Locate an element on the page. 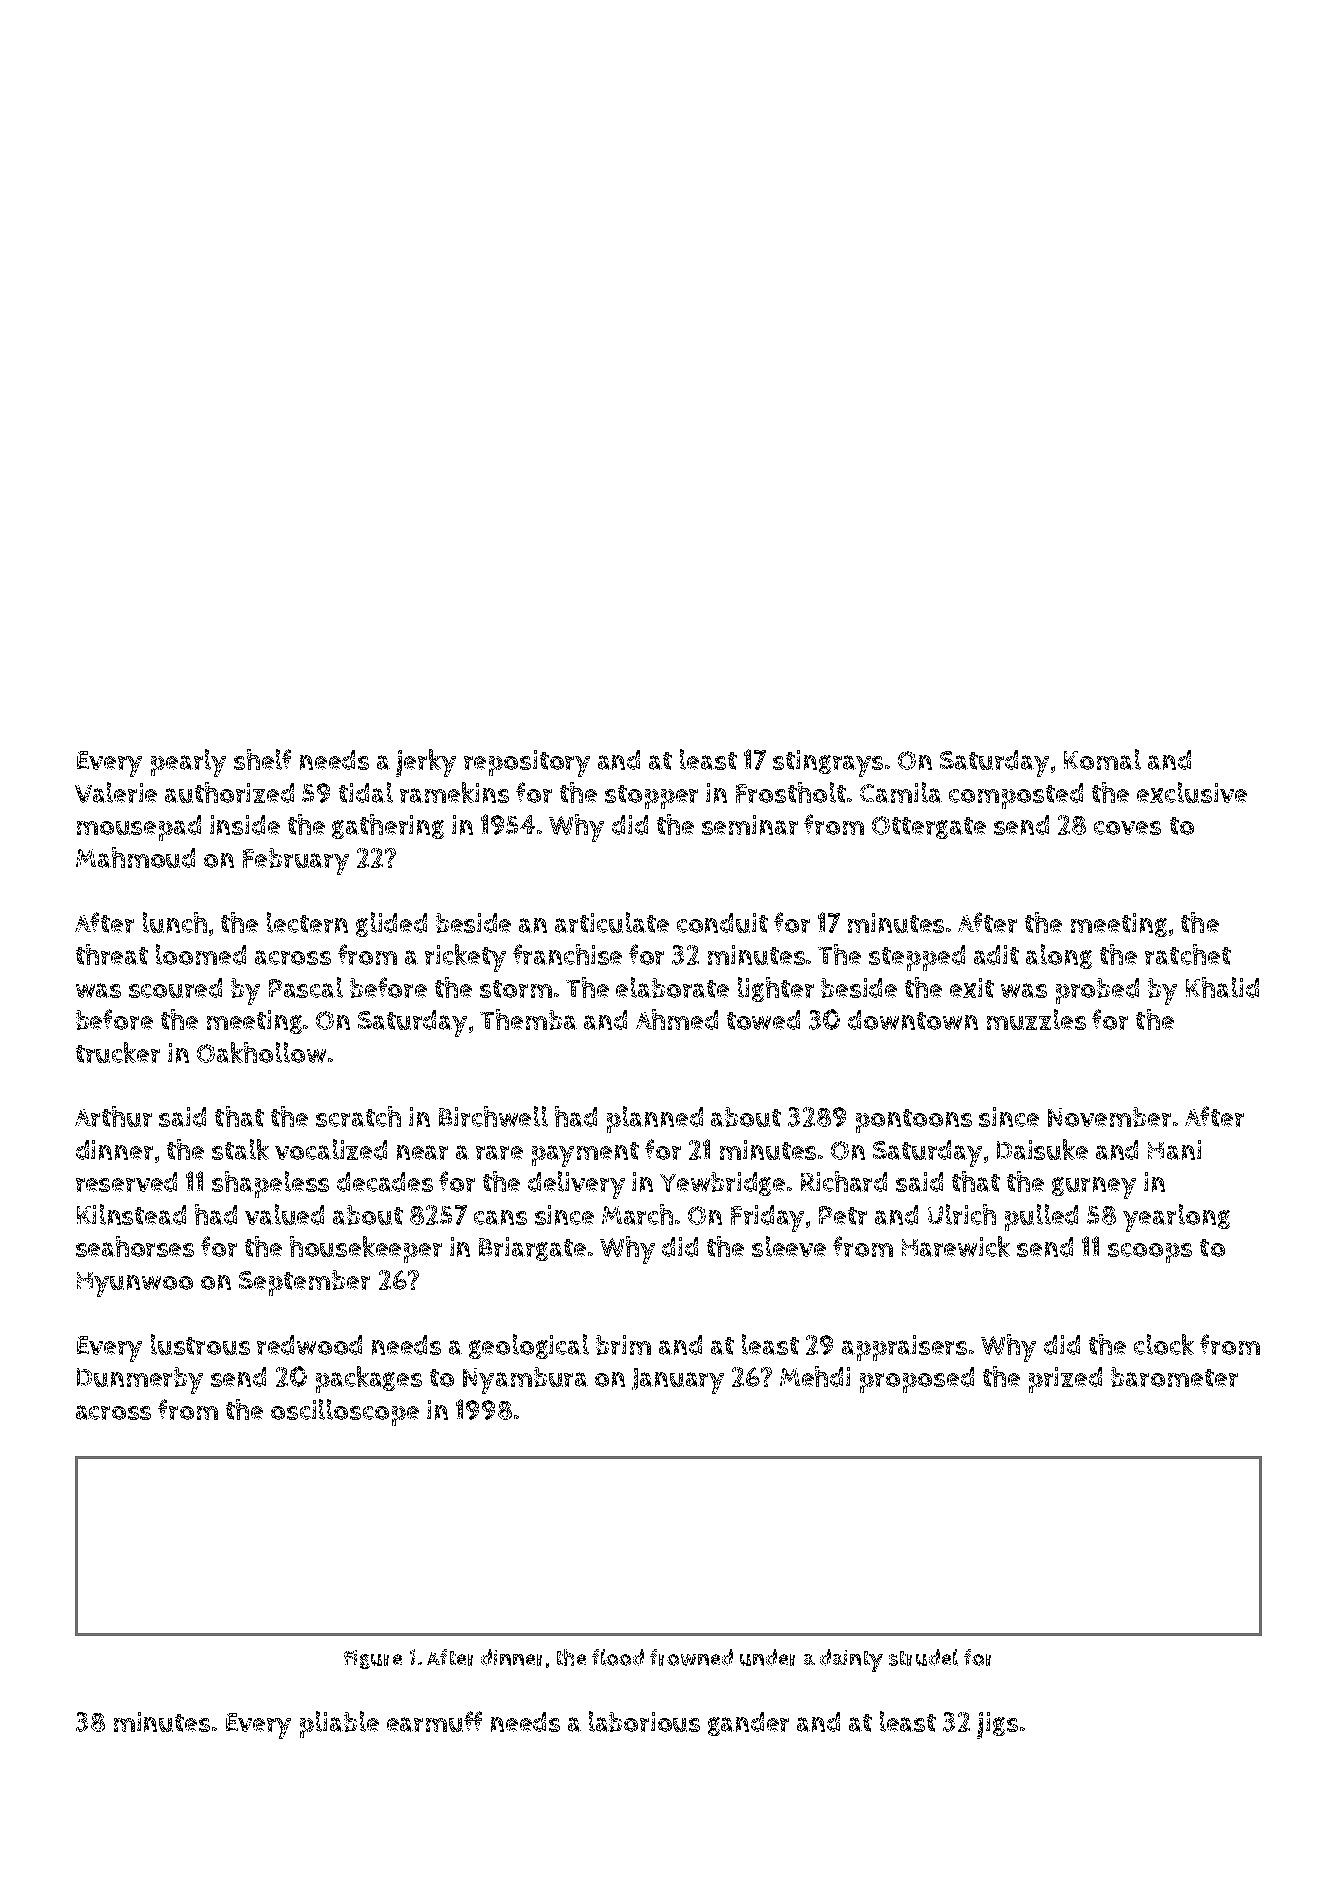 This document has width=1337, height=1891. Daisuke is located at coordinates (1042, 1149).
